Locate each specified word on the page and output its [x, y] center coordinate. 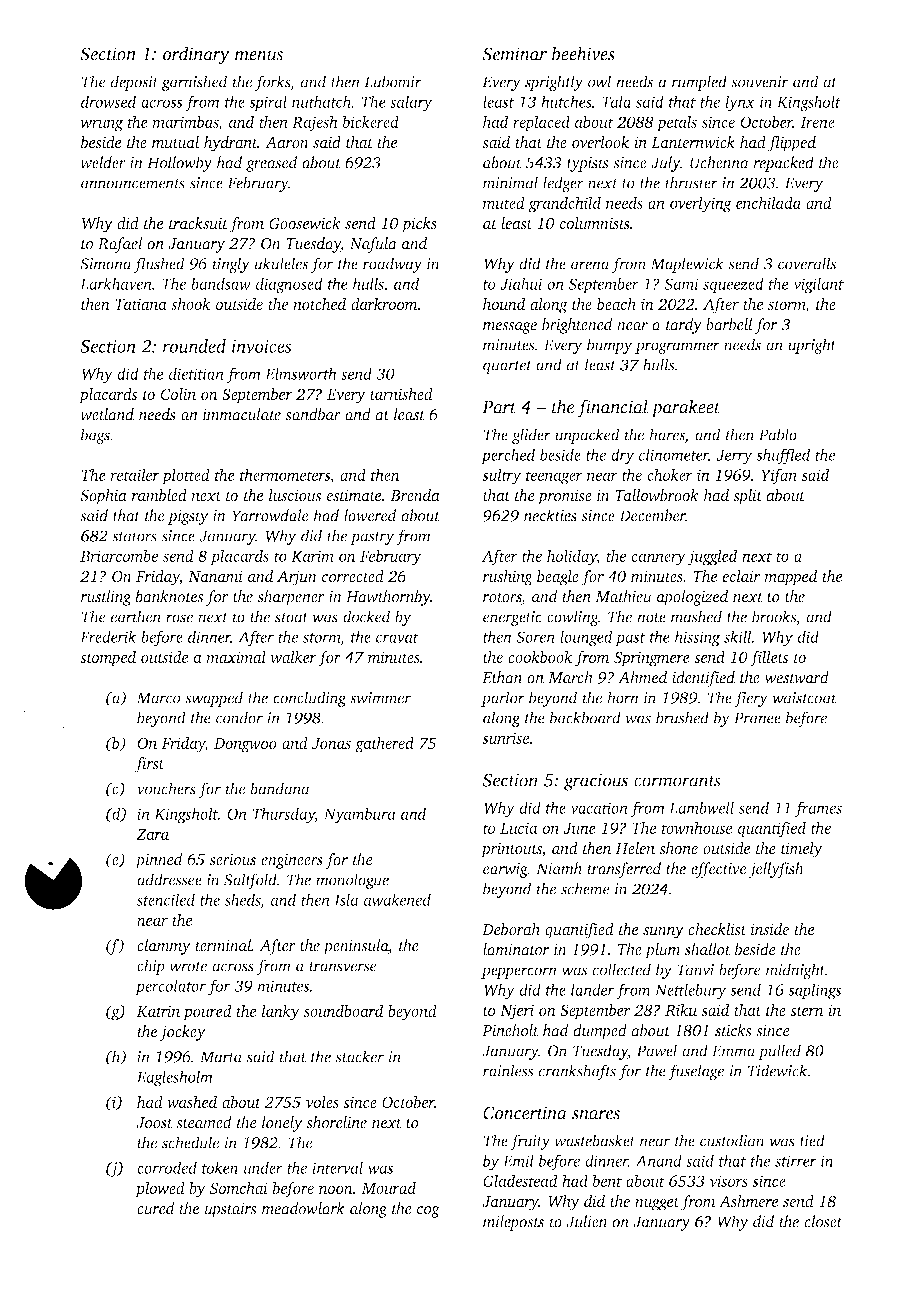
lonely [282, 1124]
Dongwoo [245, 745]
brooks [774, 616]
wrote [188, 967]
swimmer [380, 698]
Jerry [734, 457]
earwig [505, 870]
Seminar [514, 54]
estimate [354, 495]
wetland [107, 414]
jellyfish [776, 870]
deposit [135, 83]
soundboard [343, 1011]
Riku [681, 1010]
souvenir [760, 82]
